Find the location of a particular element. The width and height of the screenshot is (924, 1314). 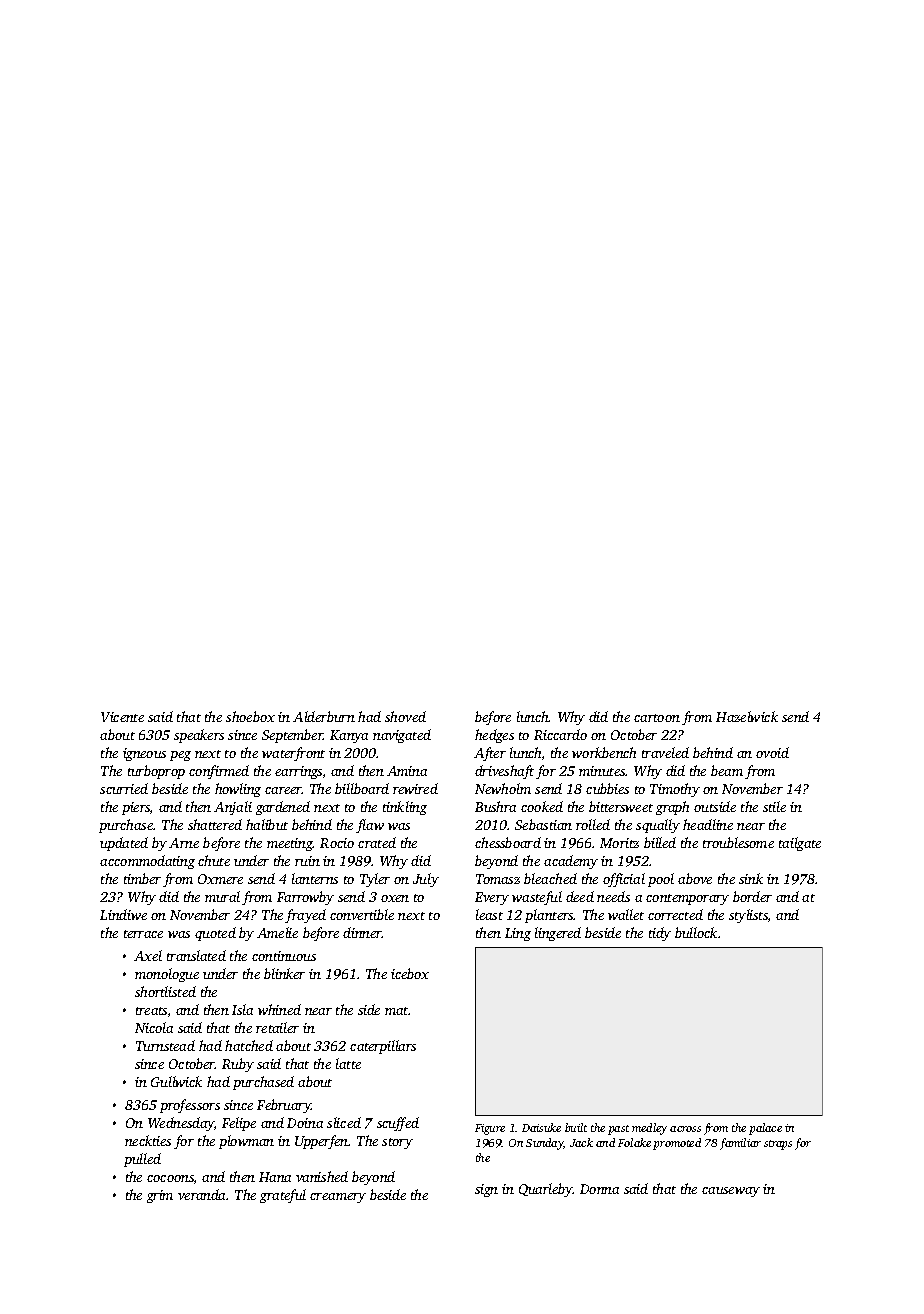

official is located at coordinates (624, 880).
